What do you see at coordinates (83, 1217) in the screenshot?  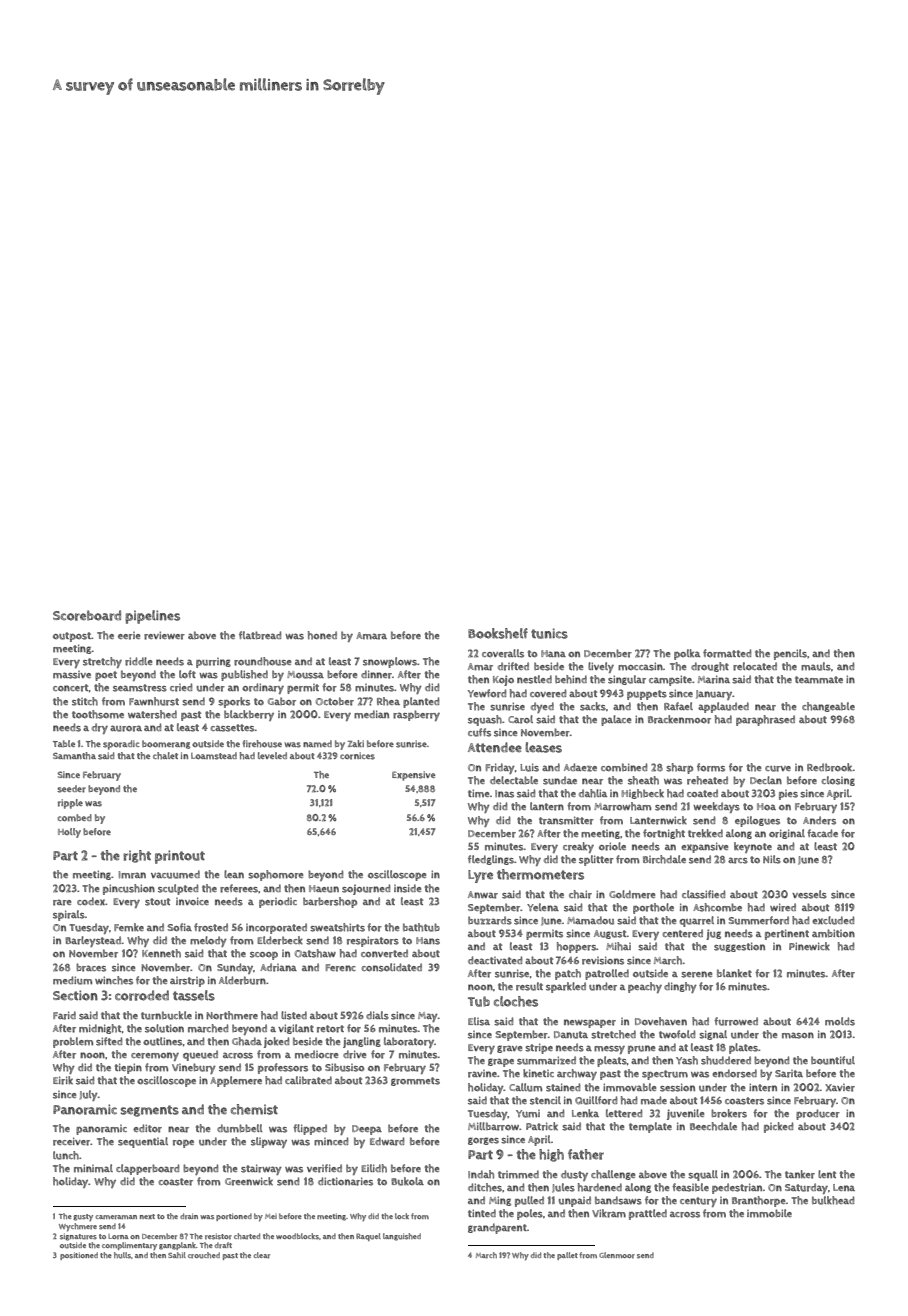 I see `gusty` at bounding box center [83, 1217].
